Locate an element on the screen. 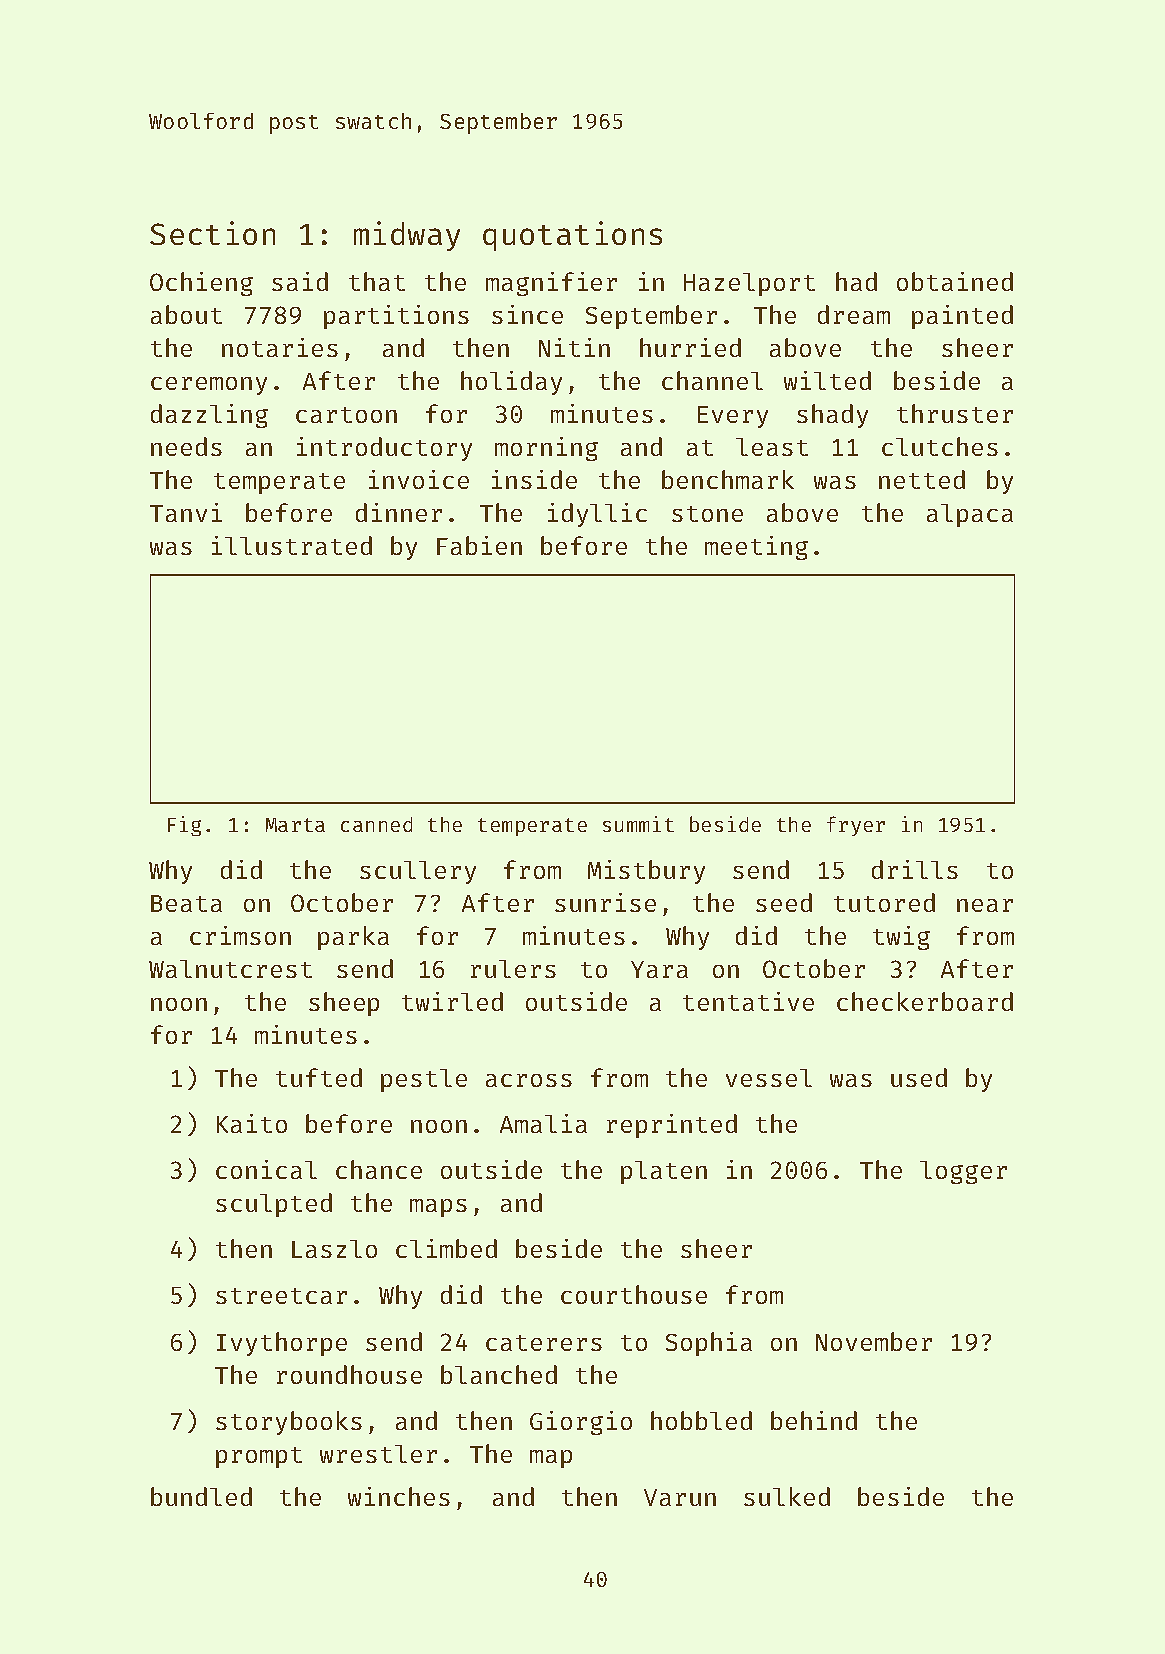 Image resolution: width=1165 pixels, height=1654 pixels. Walnutcrest is located at coordinates (230, 969).
